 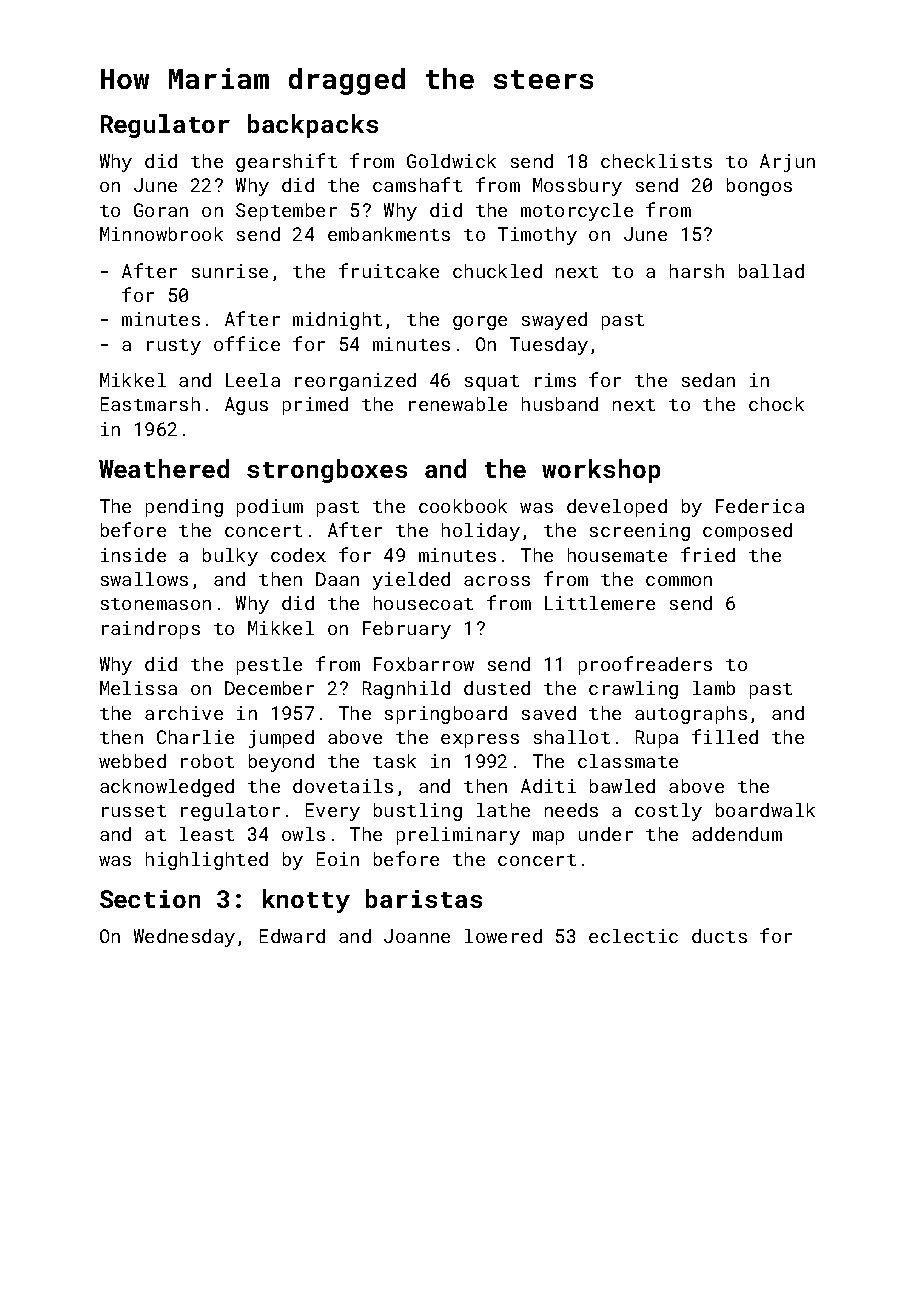 I want to click on backpacks, so click(x=313, y=126).
